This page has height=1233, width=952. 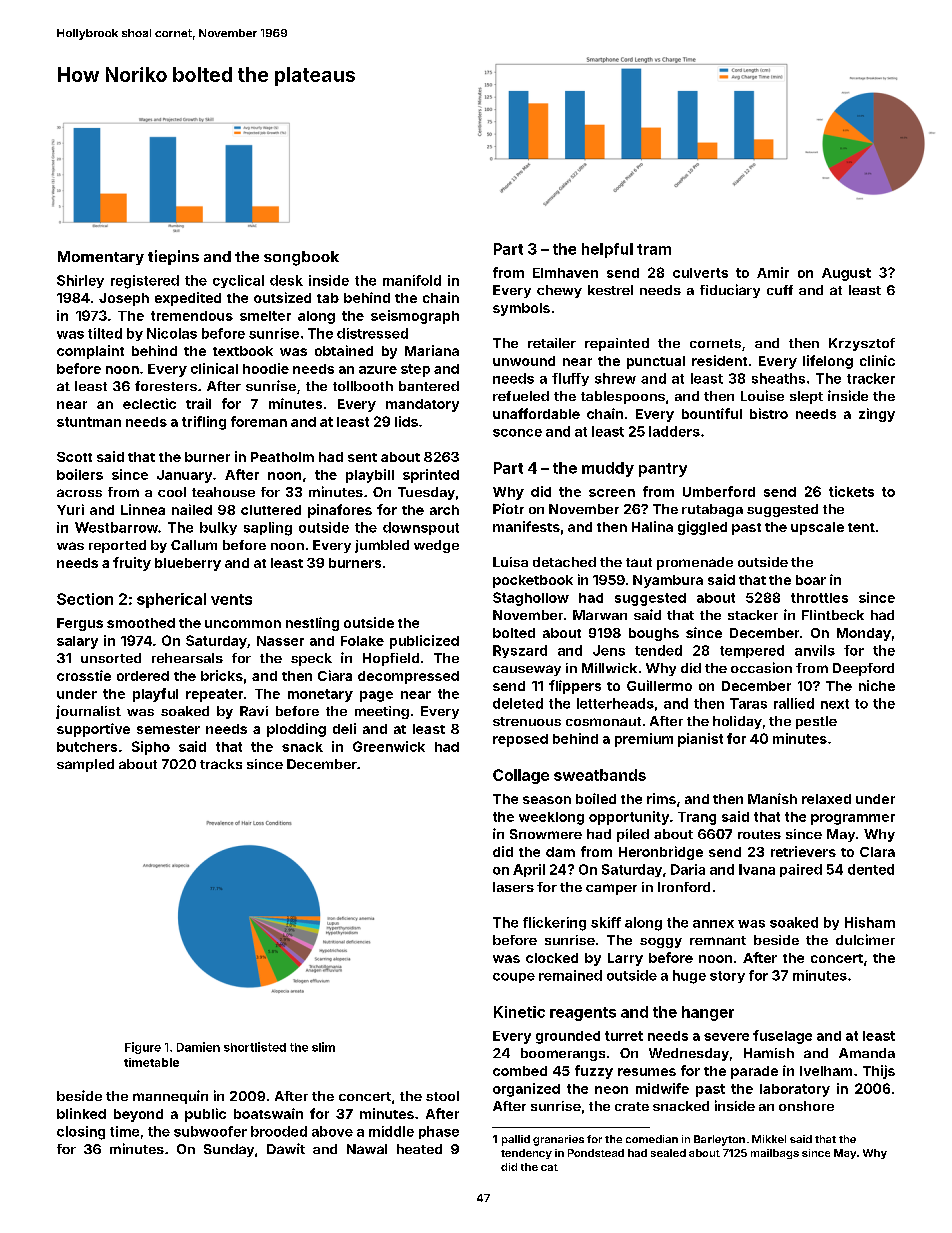 What do you see at coordinates (816, 722) in the page?
I see `pestle` at bounding box center [816, 722].
